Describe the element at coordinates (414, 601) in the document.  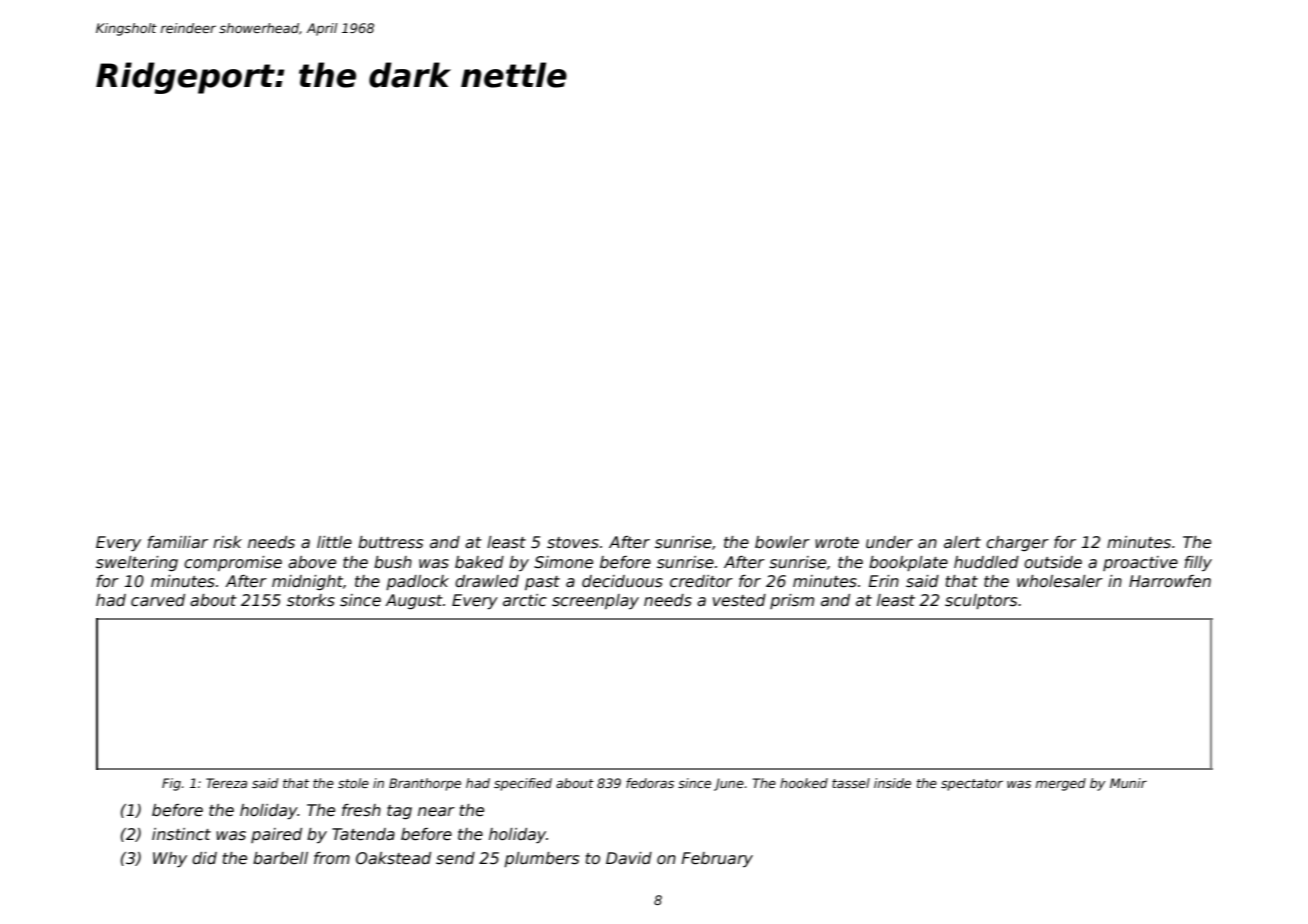
I see `August` at that location.
